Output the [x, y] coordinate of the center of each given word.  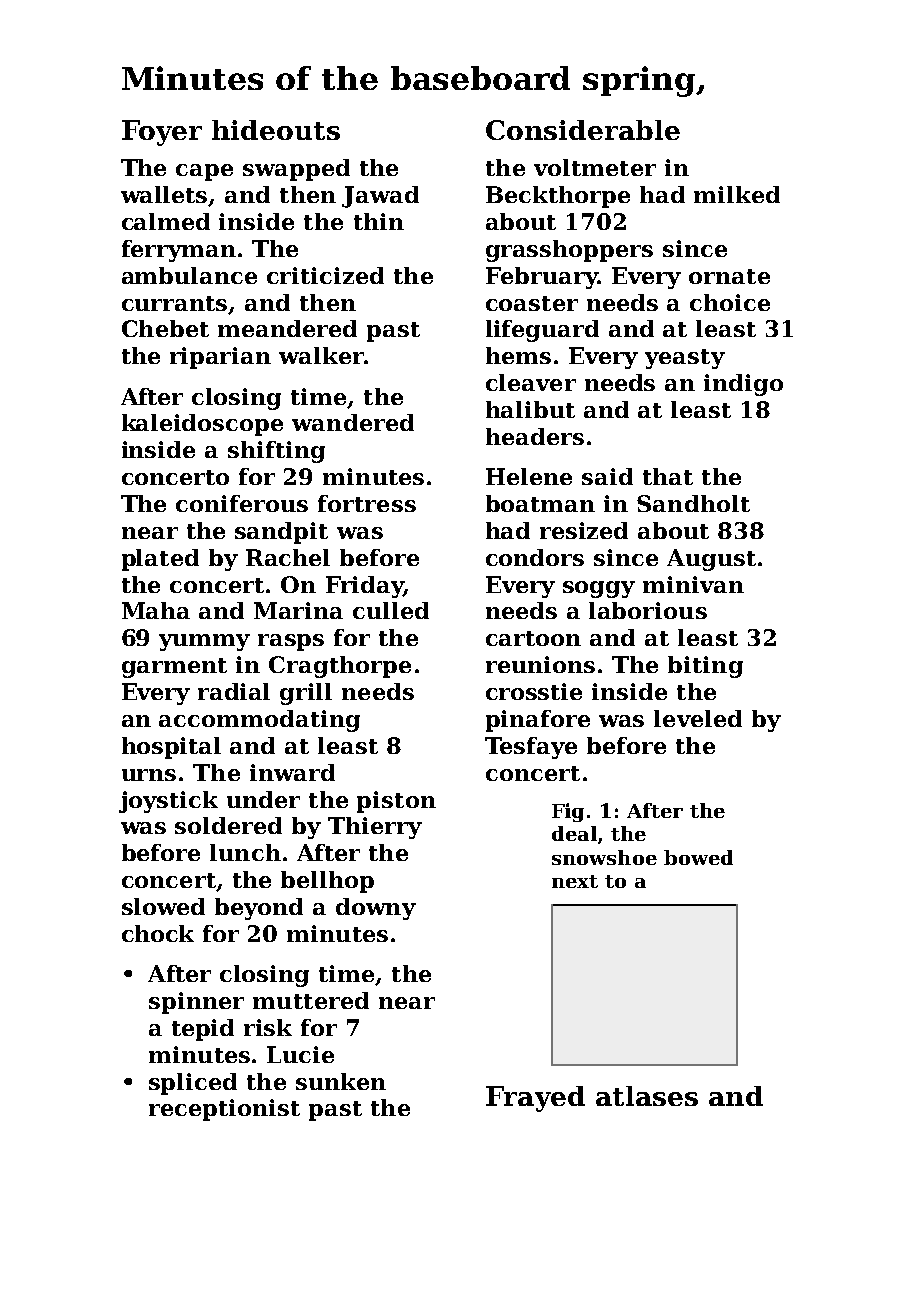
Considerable [583, 130]
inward [292, 772]
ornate [729, 276]
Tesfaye [531, 748]
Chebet [165, 328]
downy [376, 909]
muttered [311, 1000]
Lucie [300, 1054]
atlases [647, 1096]
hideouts [276, 130]
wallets [165, 196]
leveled [698, 718]
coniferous [242, 503]
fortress [367, 503]
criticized [325, 275]
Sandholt [693, 503]
